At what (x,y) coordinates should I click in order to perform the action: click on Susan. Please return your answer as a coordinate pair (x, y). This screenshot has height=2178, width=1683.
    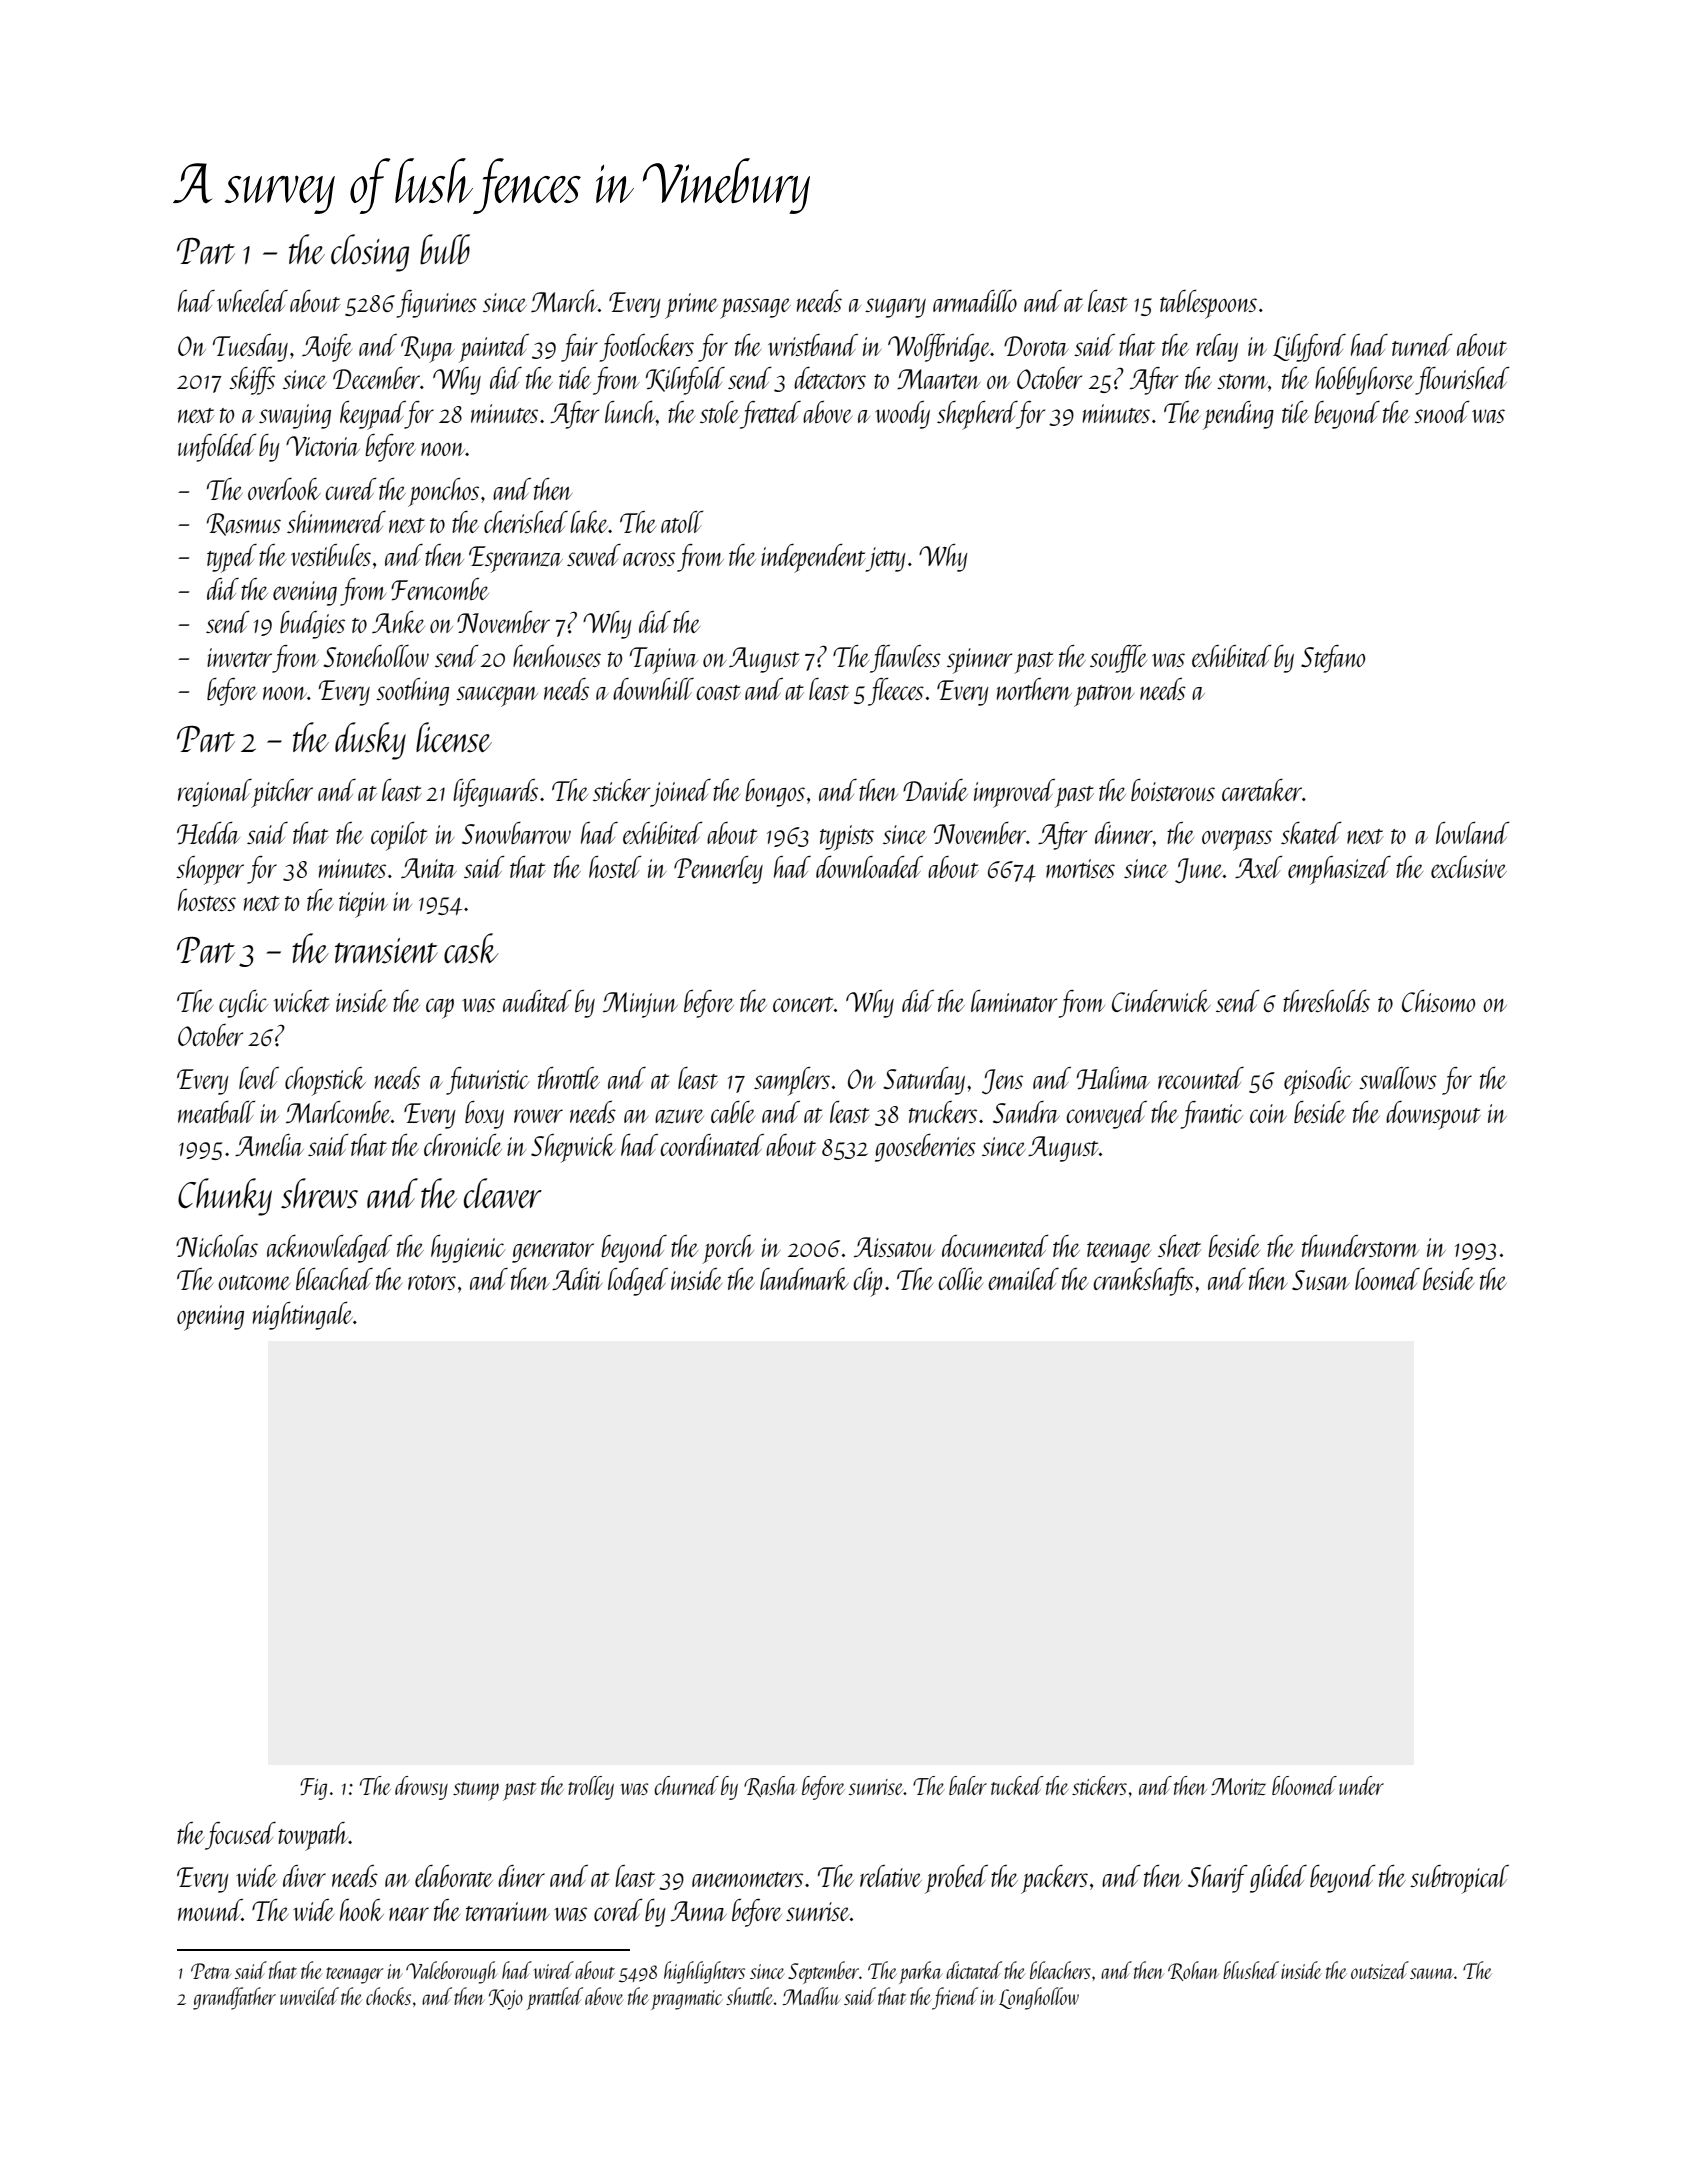
    Looking at the image, I should click on (1320, 1280).
